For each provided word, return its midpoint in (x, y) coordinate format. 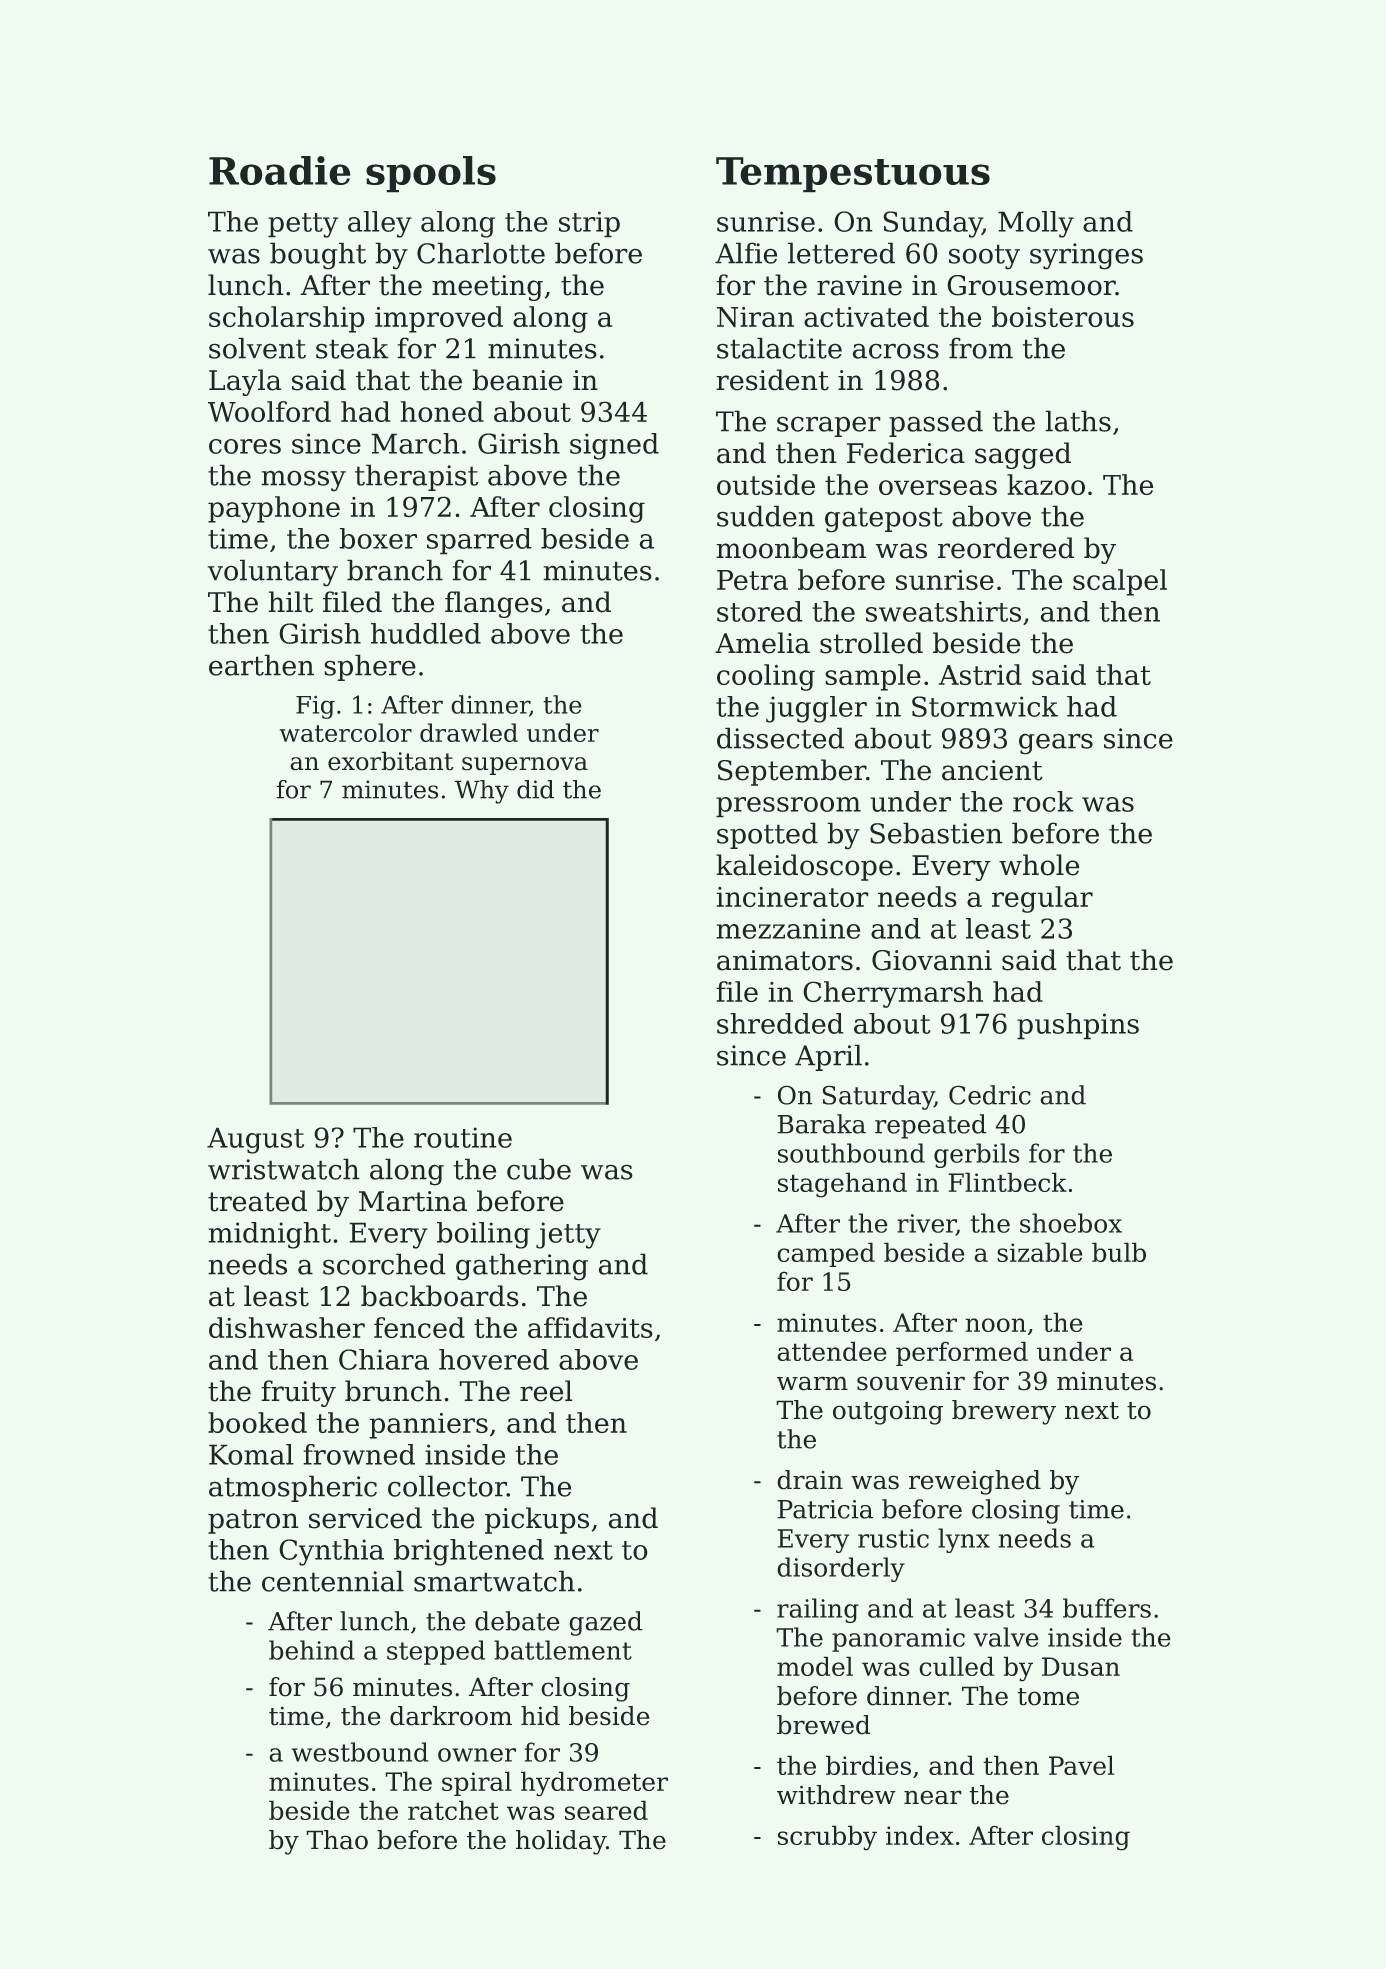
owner (477, 1755)
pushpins (1078, 1026)
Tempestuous (853, 175)
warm (812, 1383)
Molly (1036, 224)
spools (431, 174)
